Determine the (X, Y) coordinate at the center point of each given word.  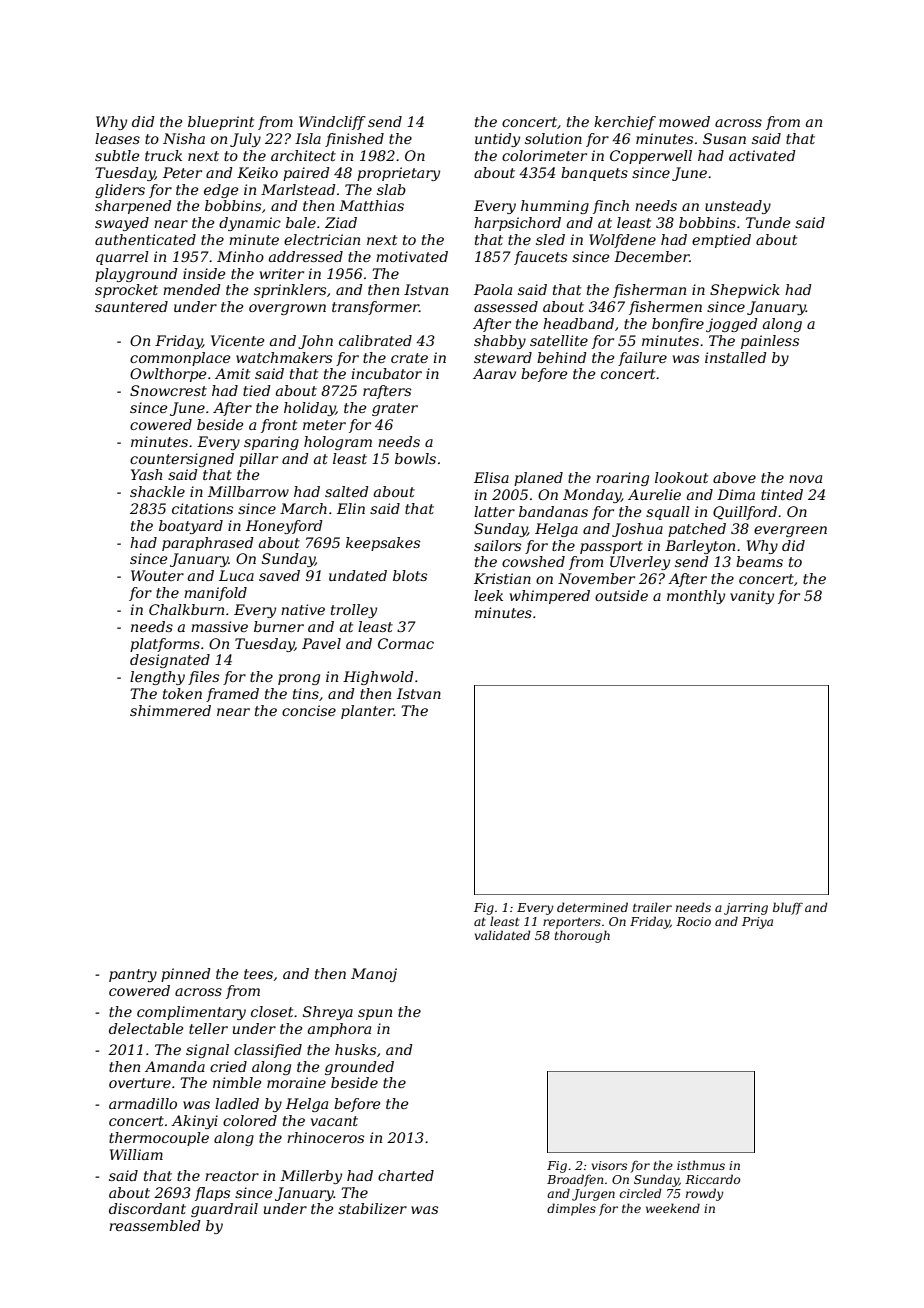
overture (140, 1083)
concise (309, 710)
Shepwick (745, 291)
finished (354, 140)
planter (367, 712)
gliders (120, 191)
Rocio (693, 921)
